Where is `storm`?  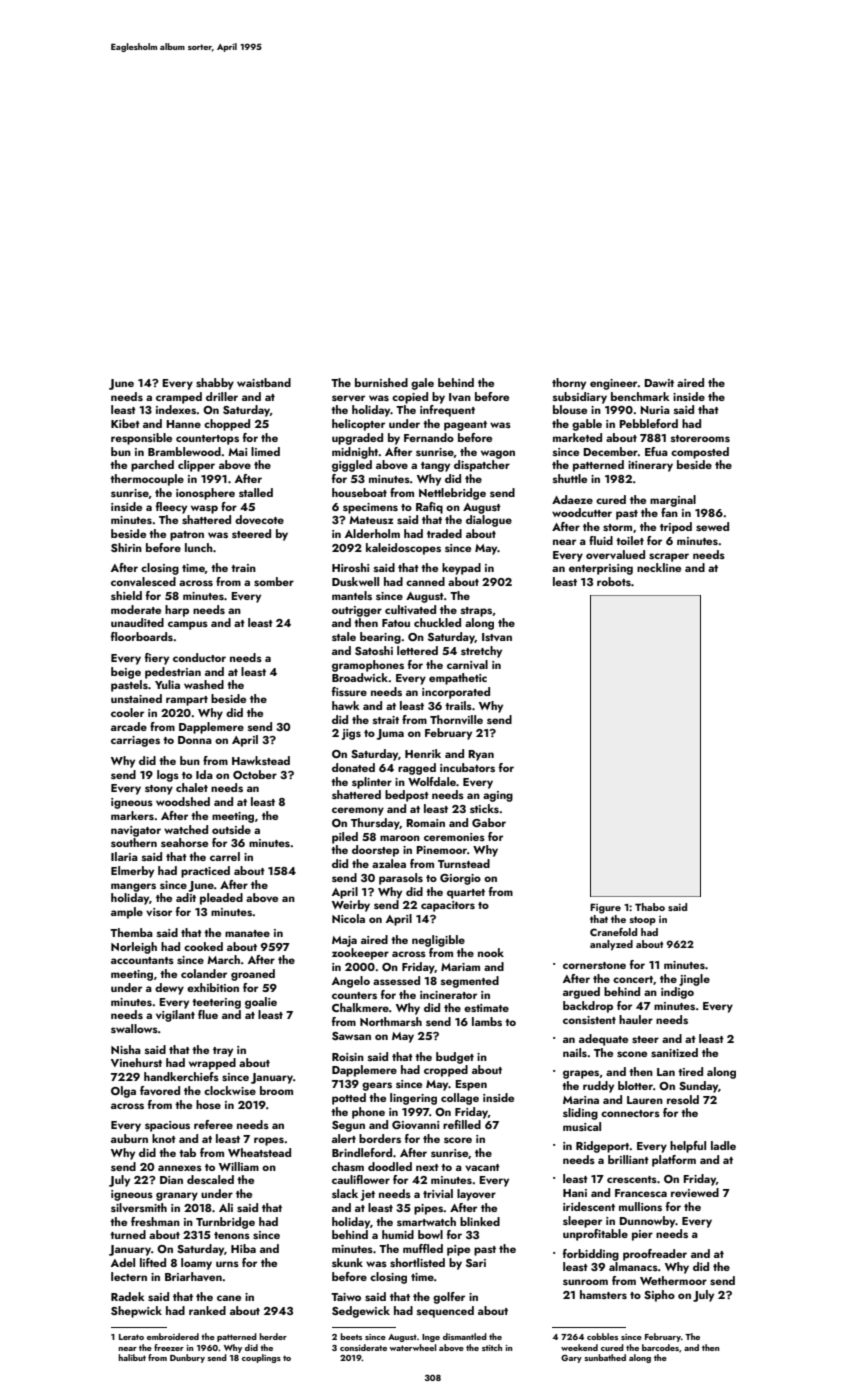
storm is located at coordinates (617, 527).
